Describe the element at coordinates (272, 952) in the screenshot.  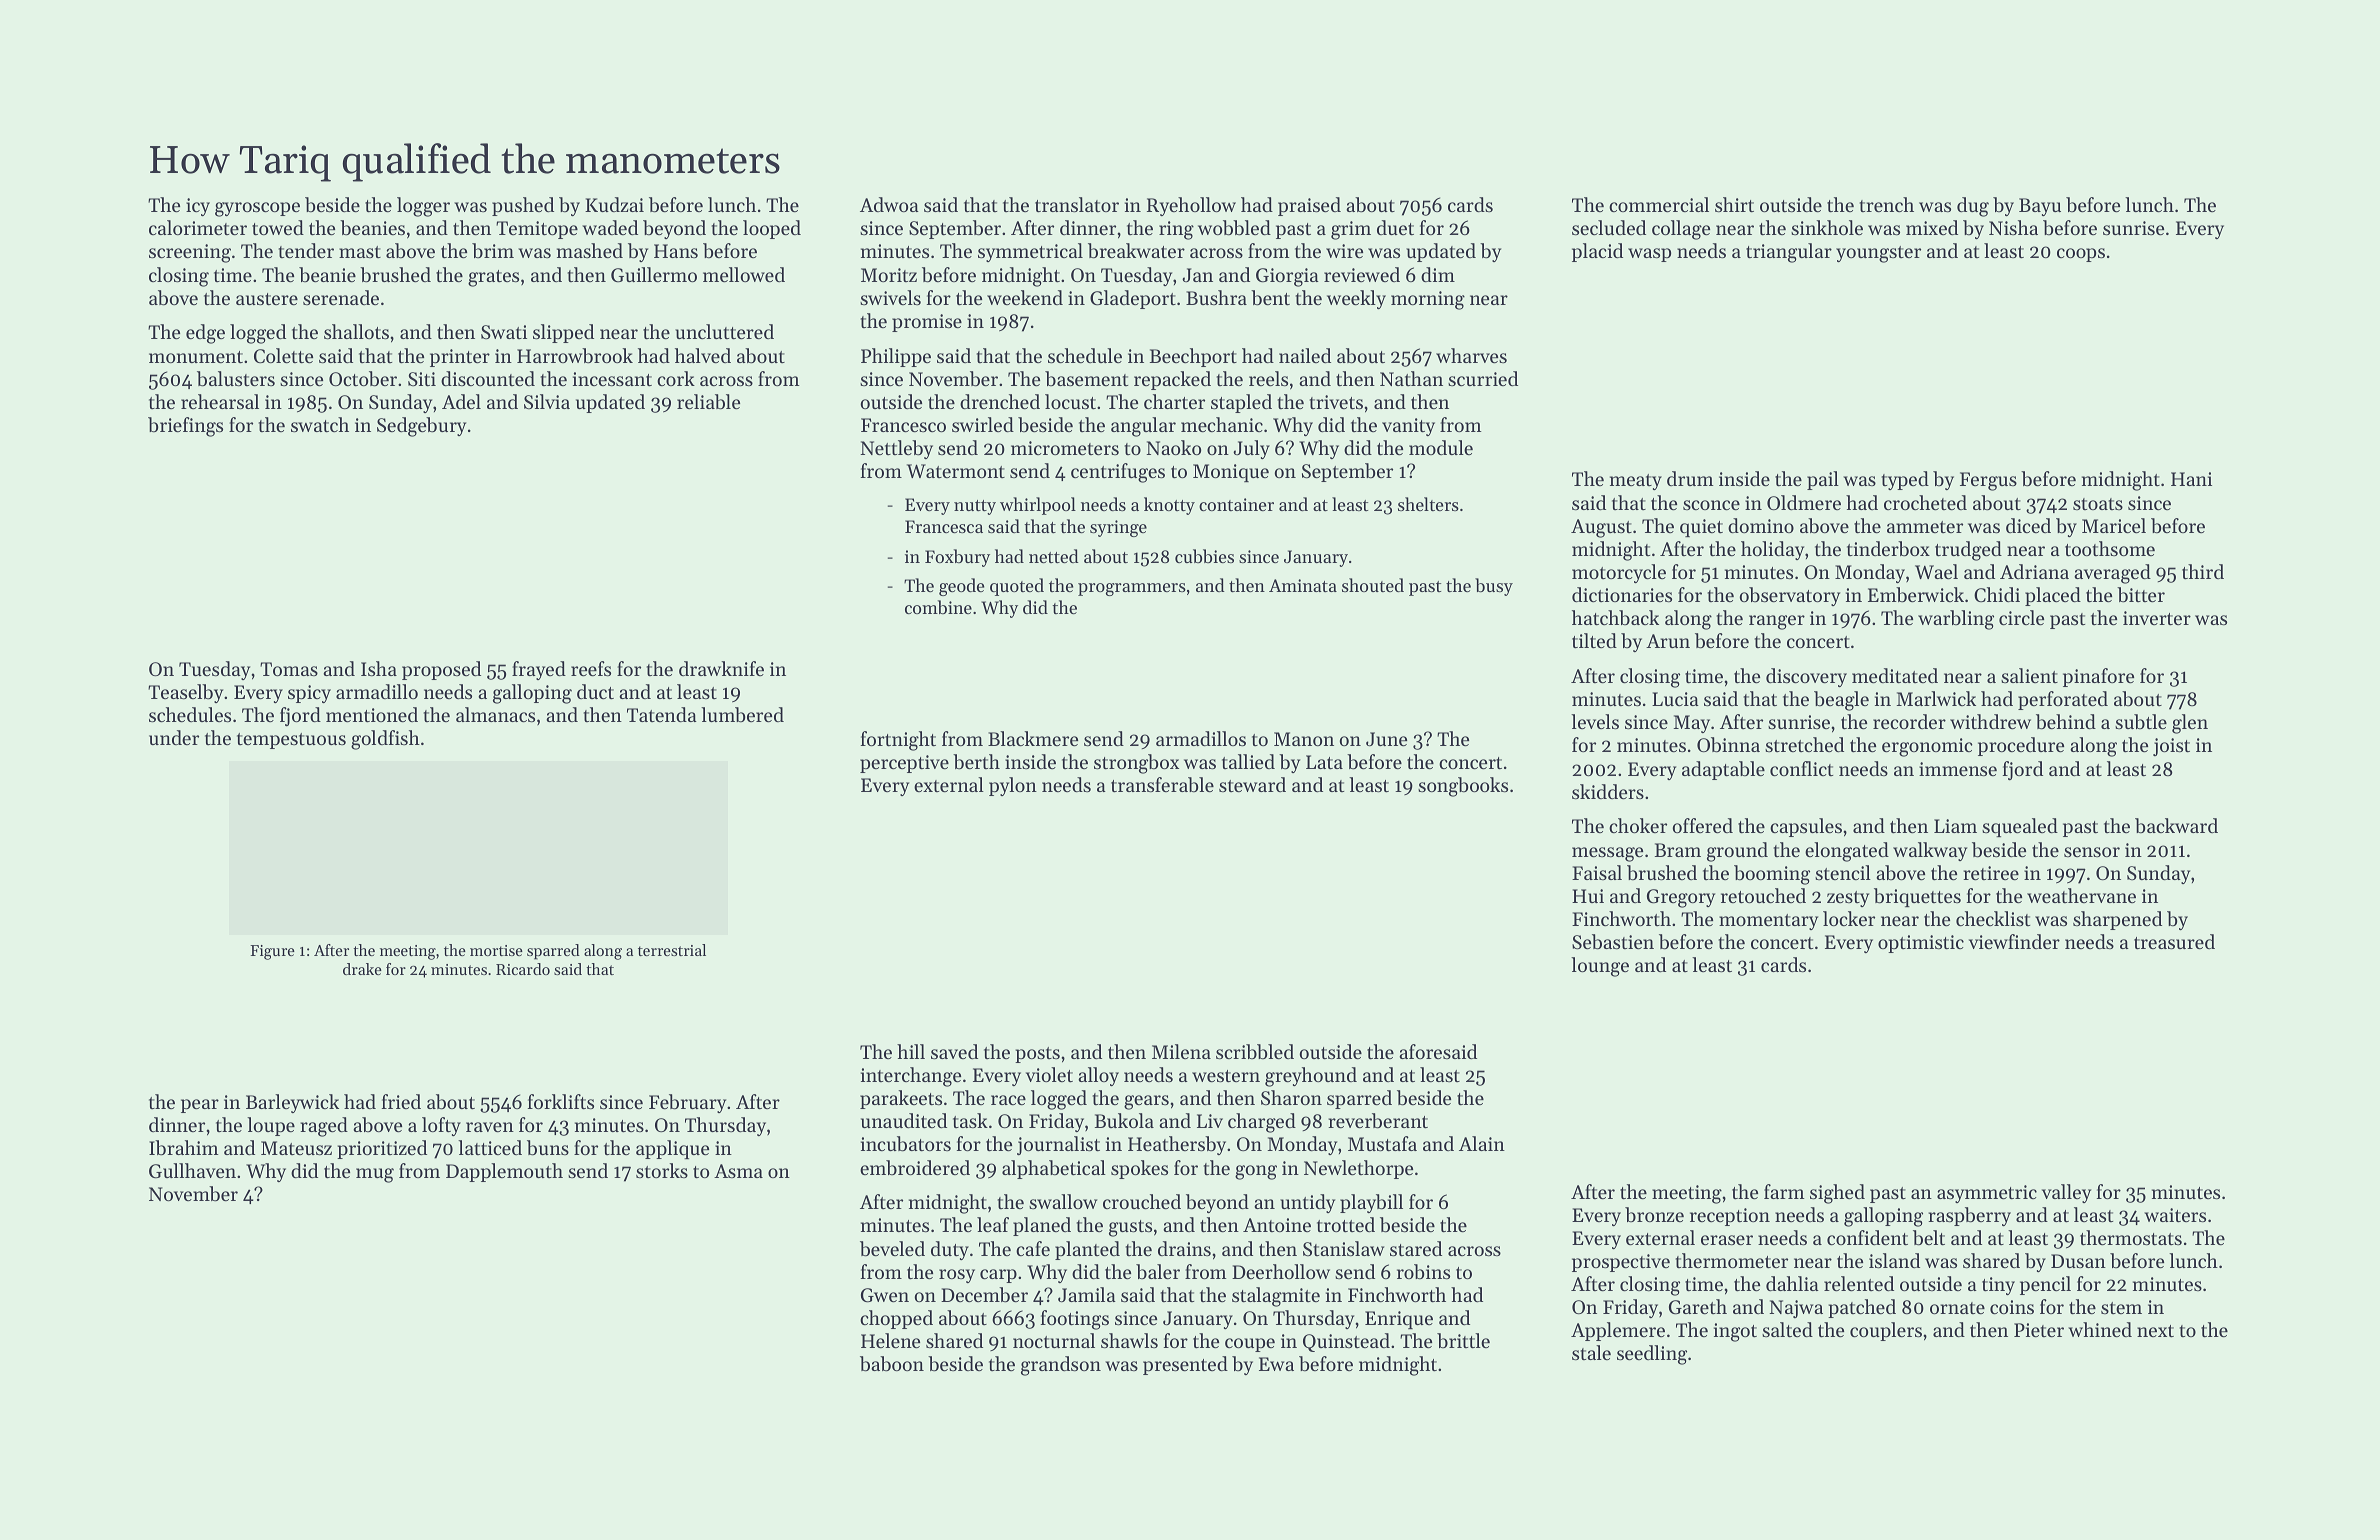
I see `Figure` at that location.
